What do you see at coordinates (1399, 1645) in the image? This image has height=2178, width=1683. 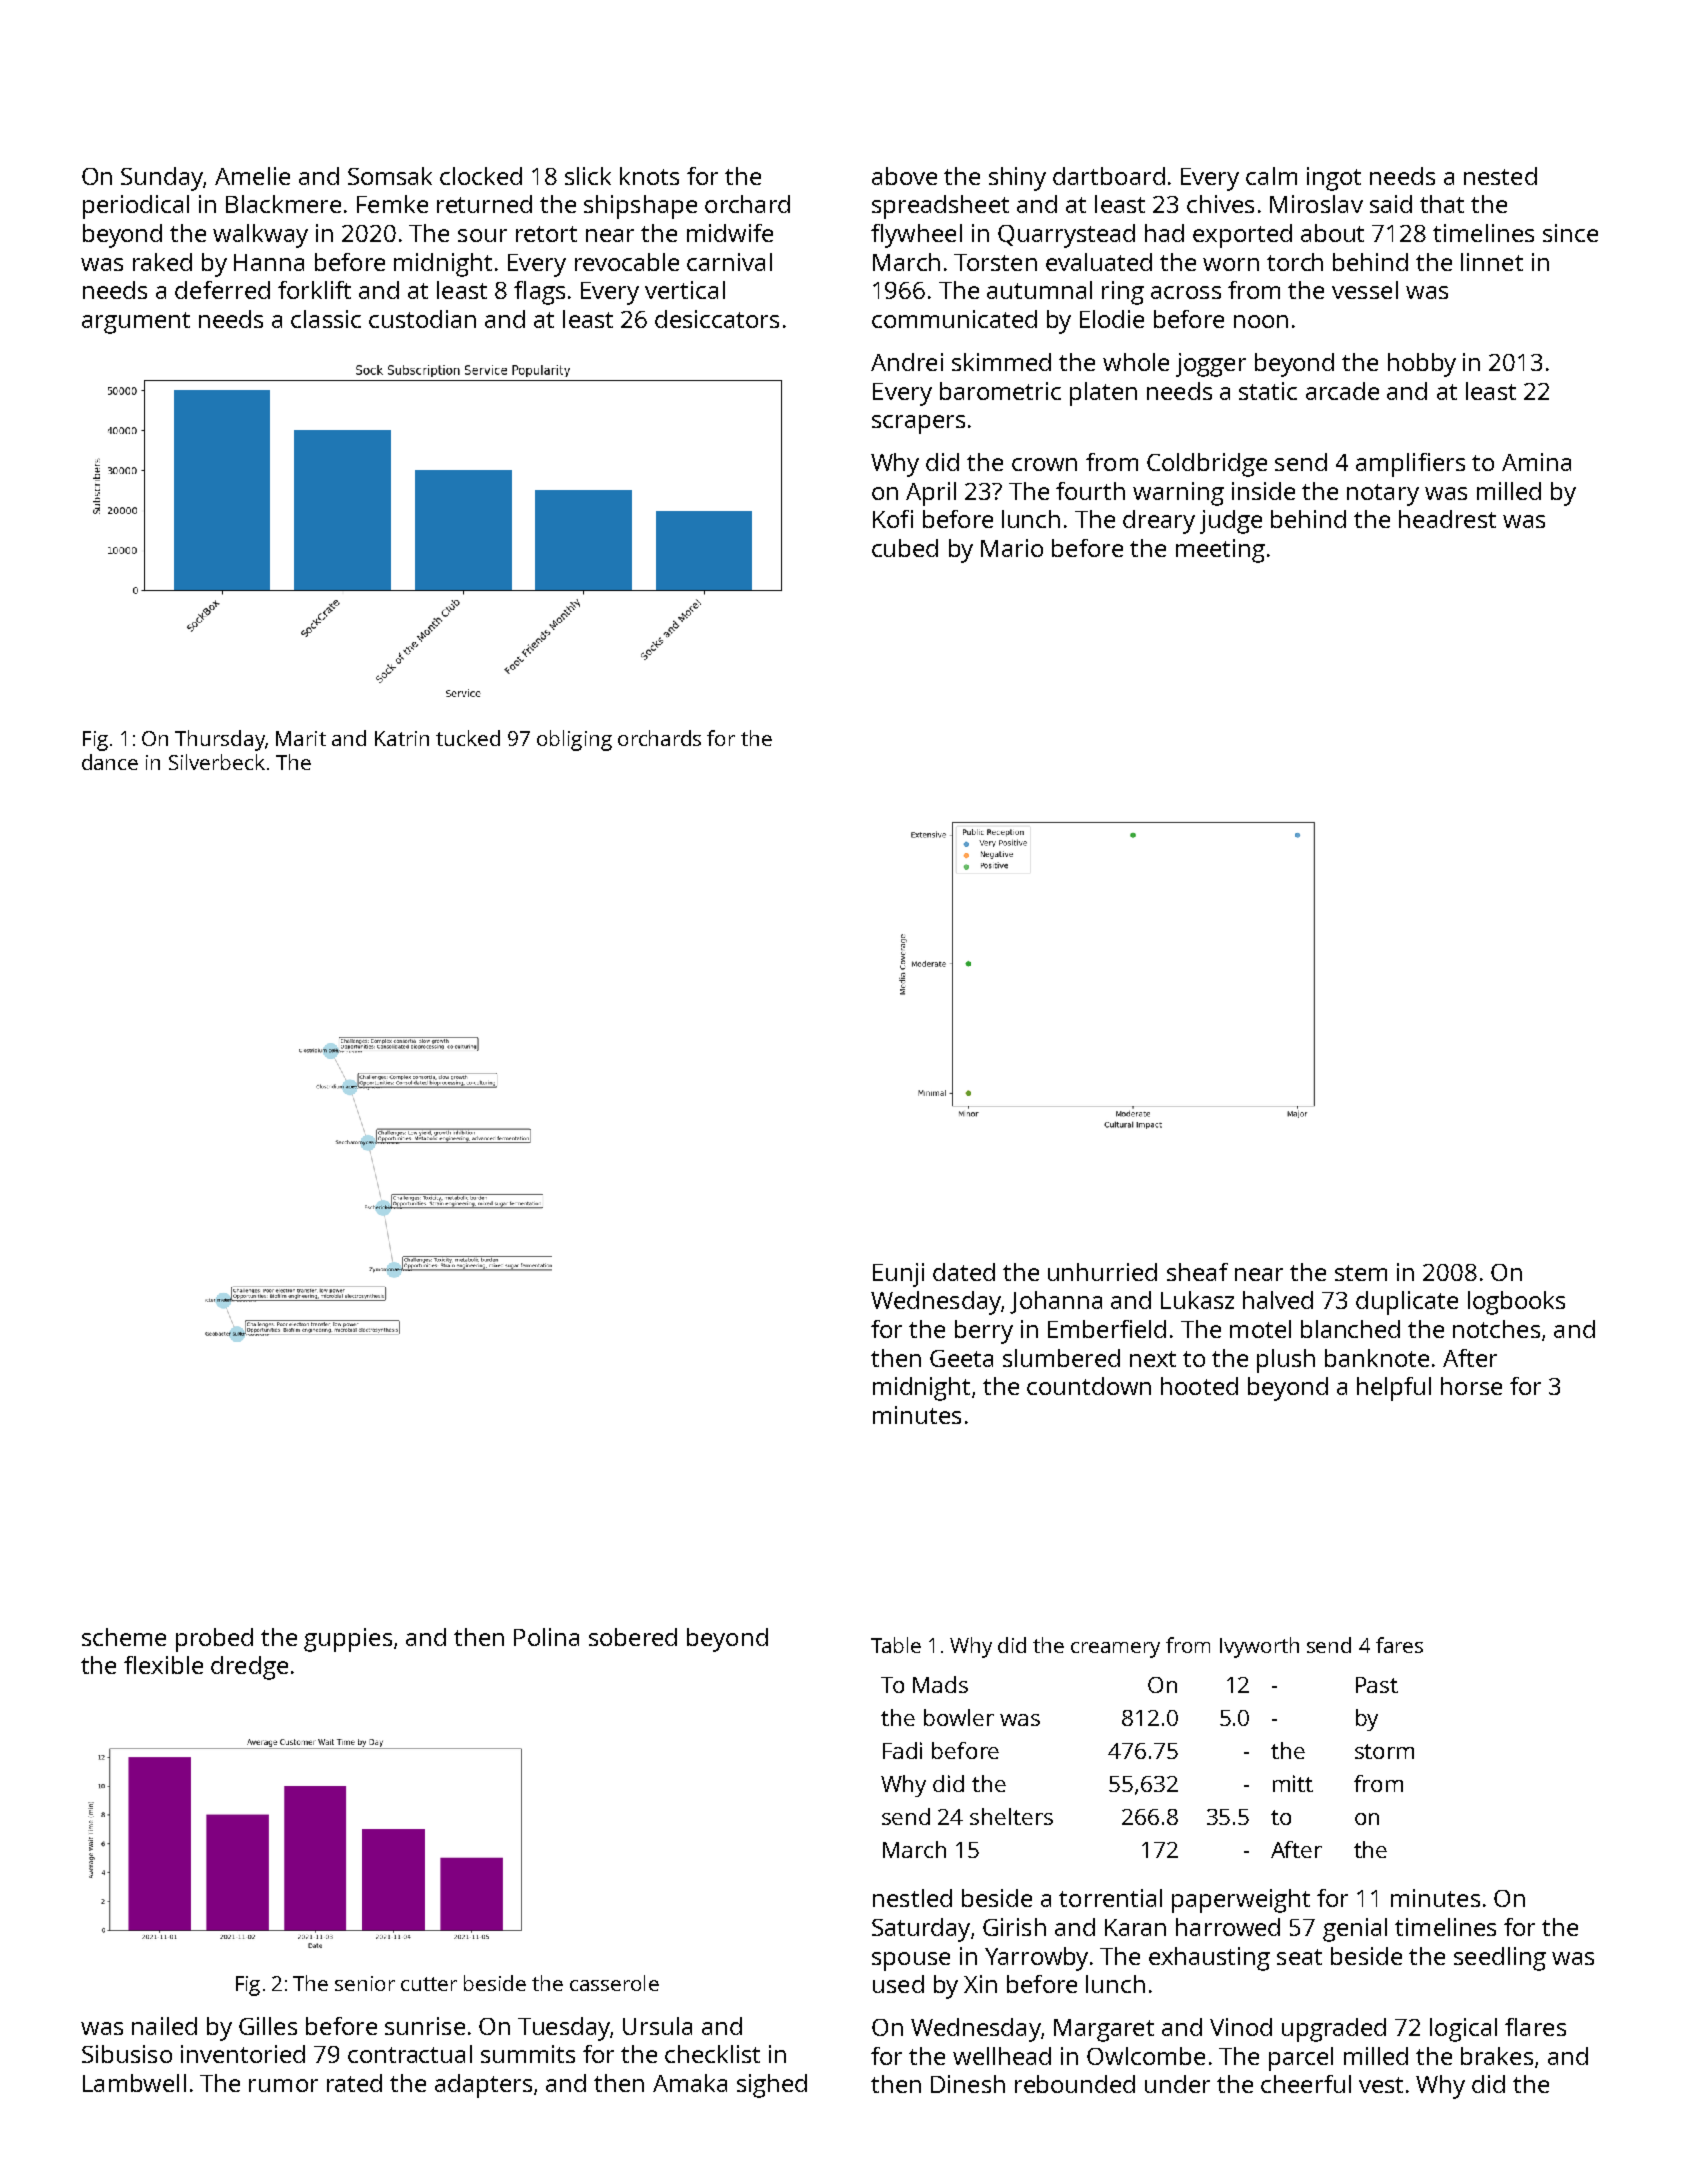 I see `fares` at bounding box center [1399, 1645].
